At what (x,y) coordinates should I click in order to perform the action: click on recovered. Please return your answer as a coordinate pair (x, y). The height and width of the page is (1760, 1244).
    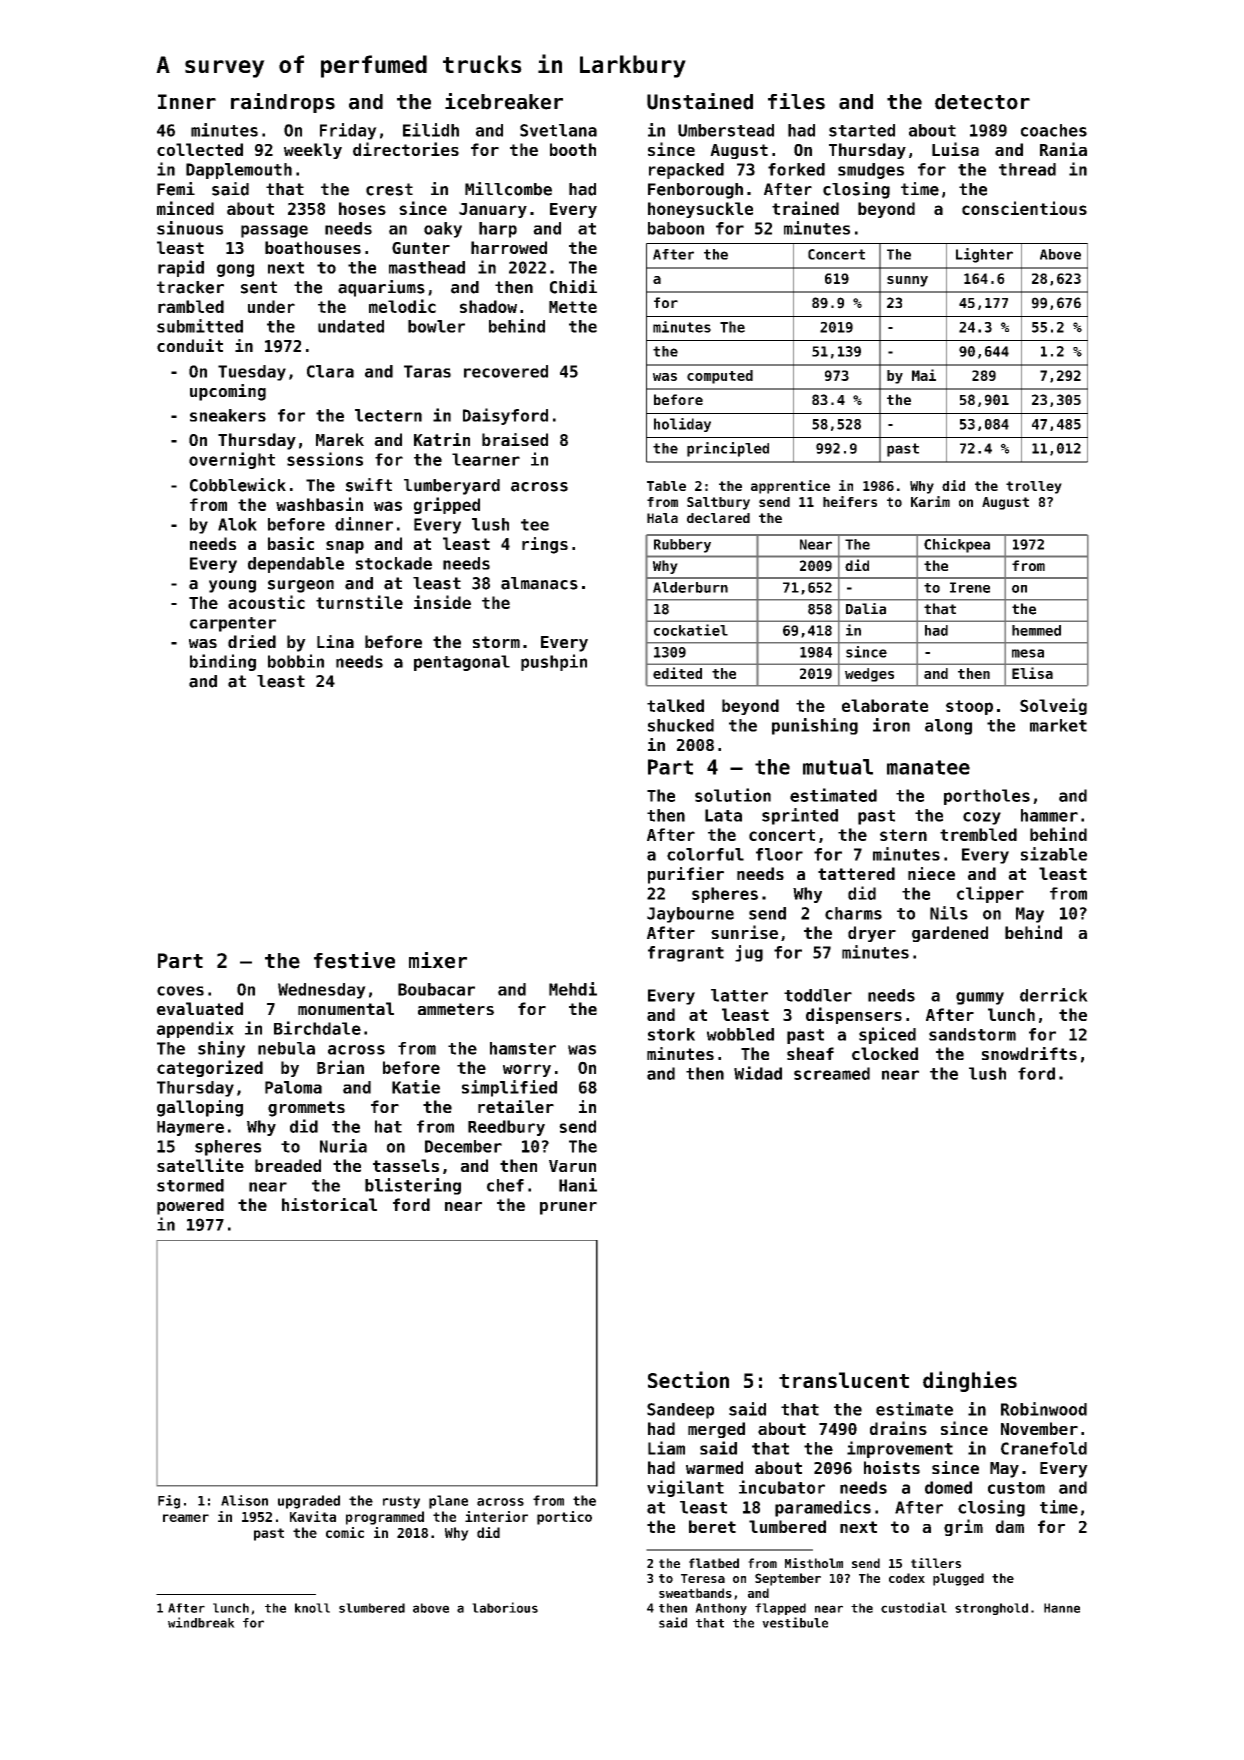
    Looking at the image, I should click on (506, 371).
